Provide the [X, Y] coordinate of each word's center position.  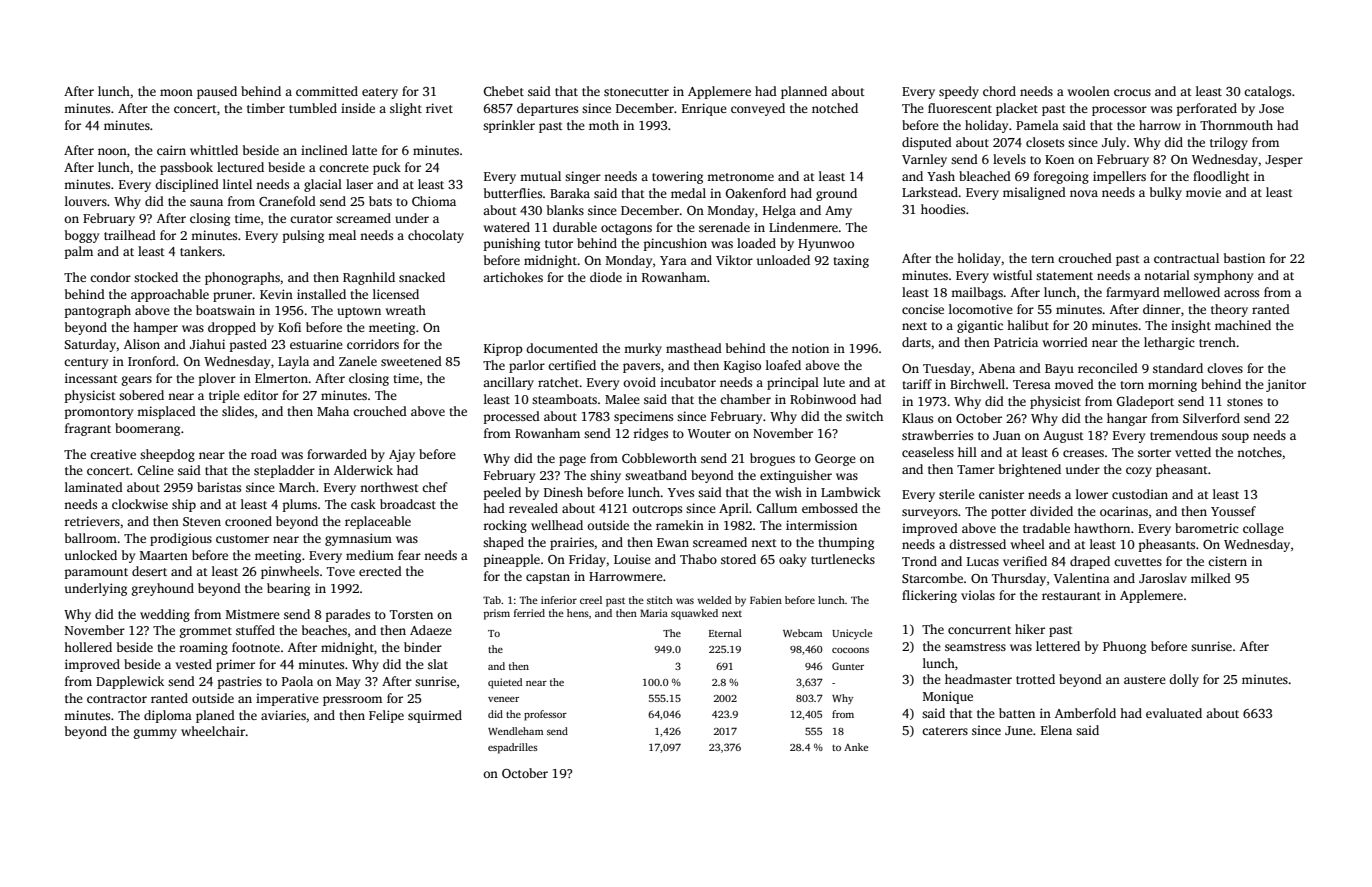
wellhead [557, 525]
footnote [256, 647]
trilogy [1229, 143]
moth [604, 125]
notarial [1167, 275]
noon [112, 151]
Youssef [1233, 511]
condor [110, 277]
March [297, 487]
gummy [155, 734]
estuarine [316, 344]
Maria [654, 613]
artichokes [513, 277]
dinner [1162, 309]
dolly [1184, 680]
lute [834, 382]
